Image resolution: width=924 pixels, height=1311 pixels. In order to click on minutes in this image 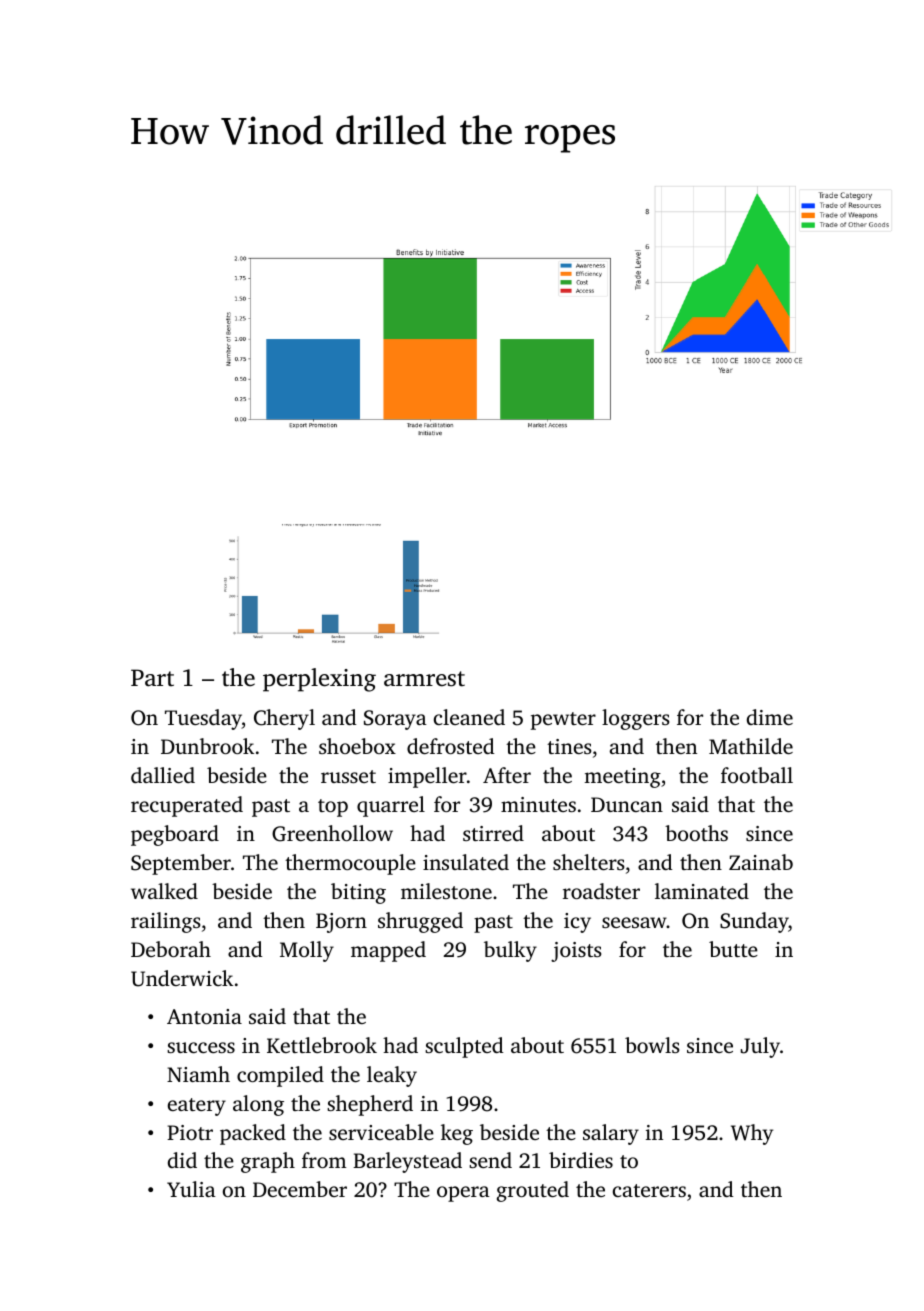, I will do `click(538, 804)`.
